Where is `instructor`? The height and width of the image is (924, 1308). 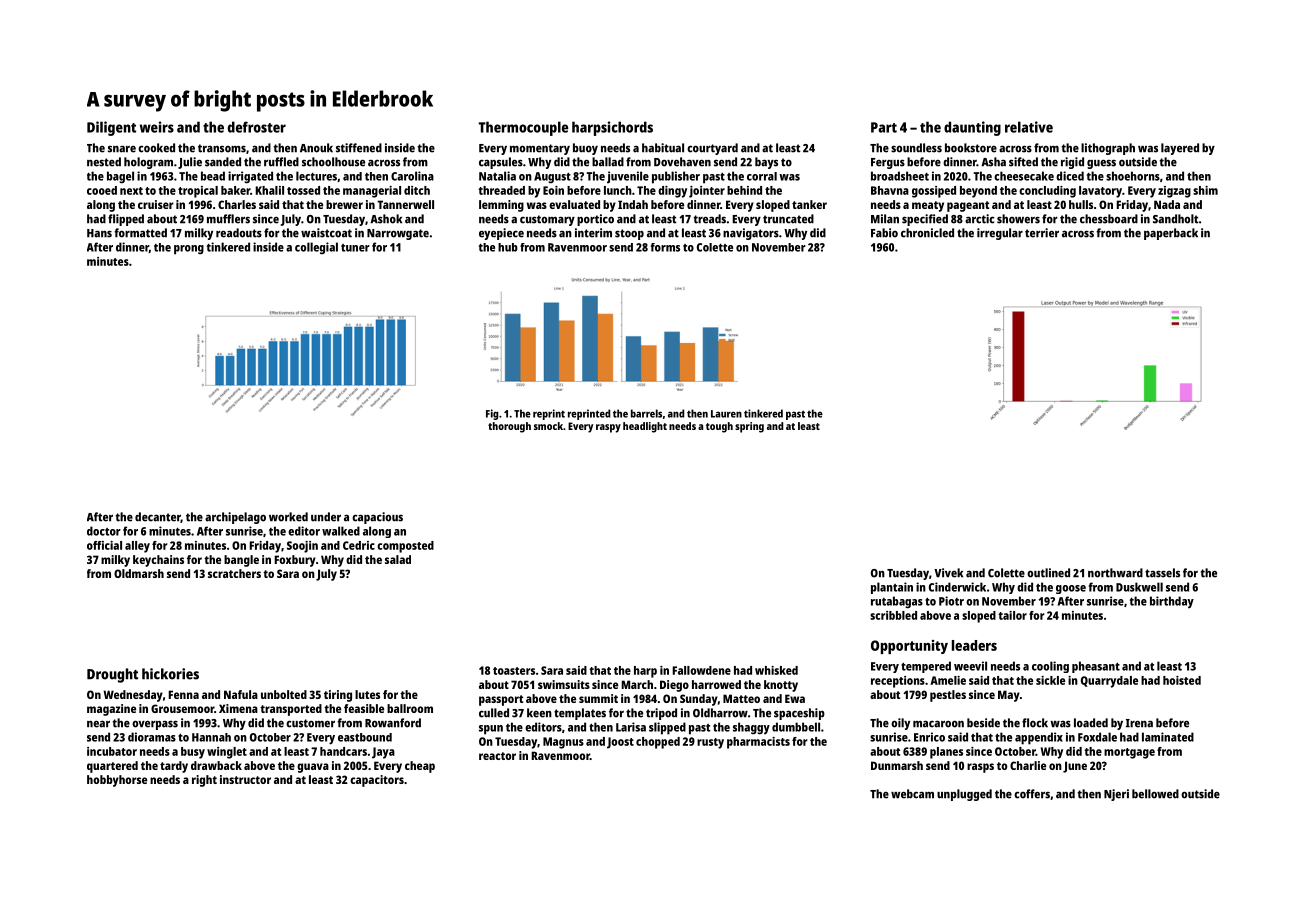 instructor is located at coordinates (245, 779).
